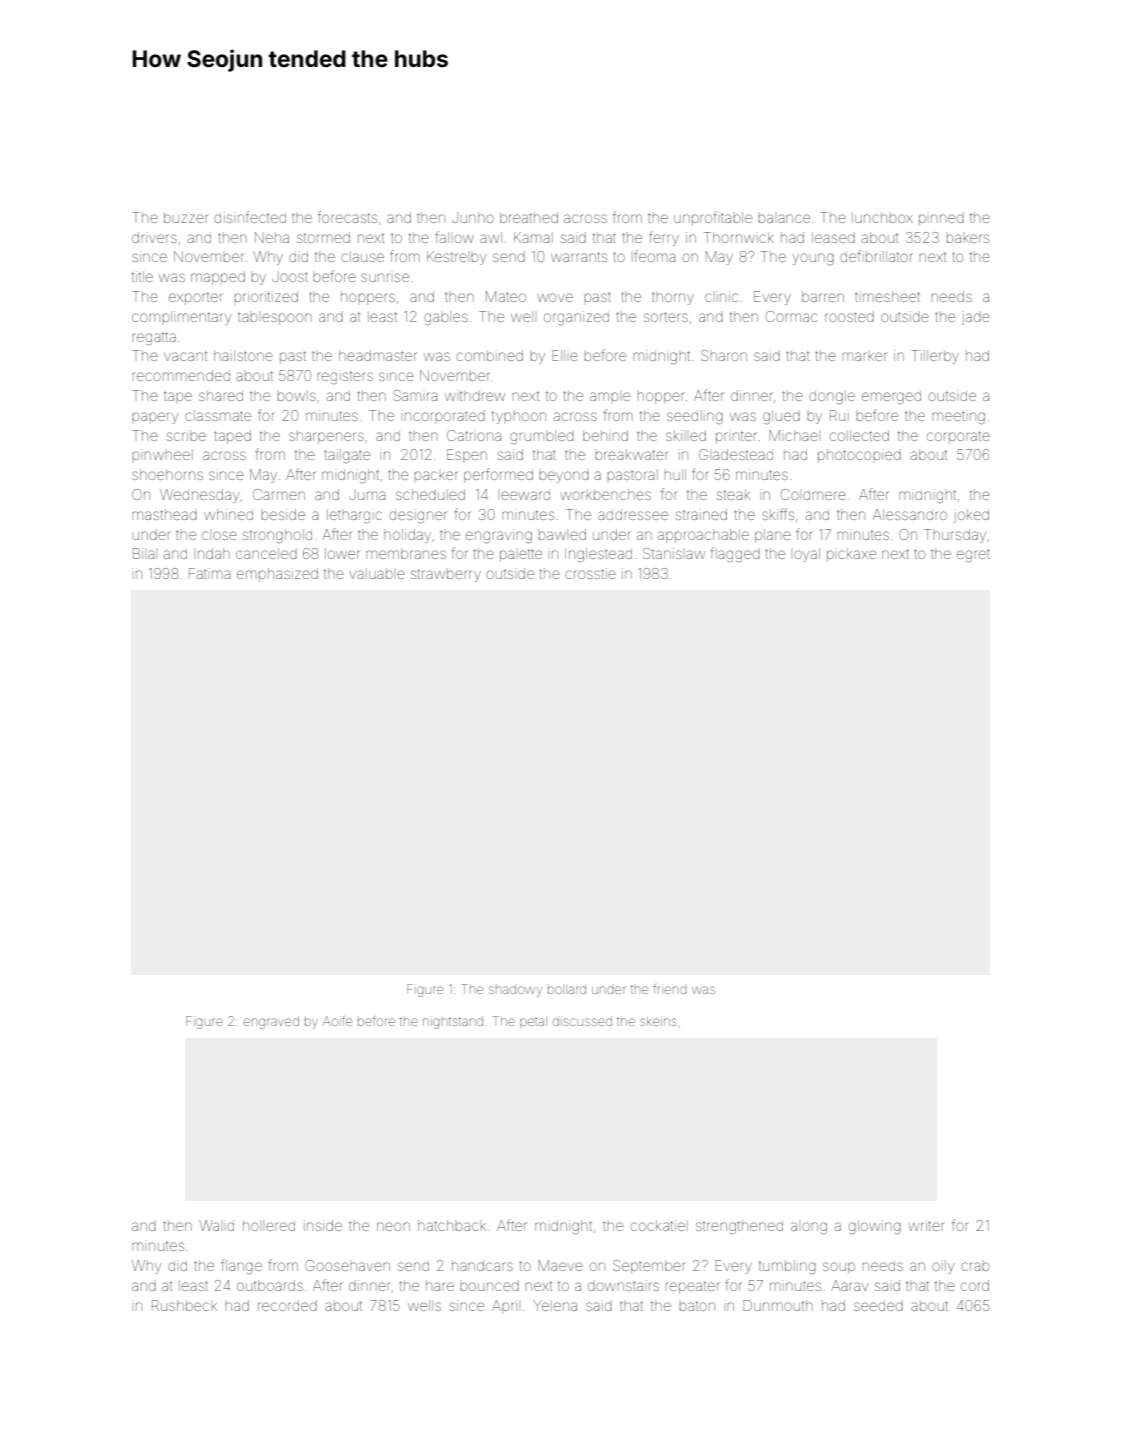 This page has height=1451, width=1122. Describe the element at coordinates (155, 418) in the page. I see `papery` at that location.
